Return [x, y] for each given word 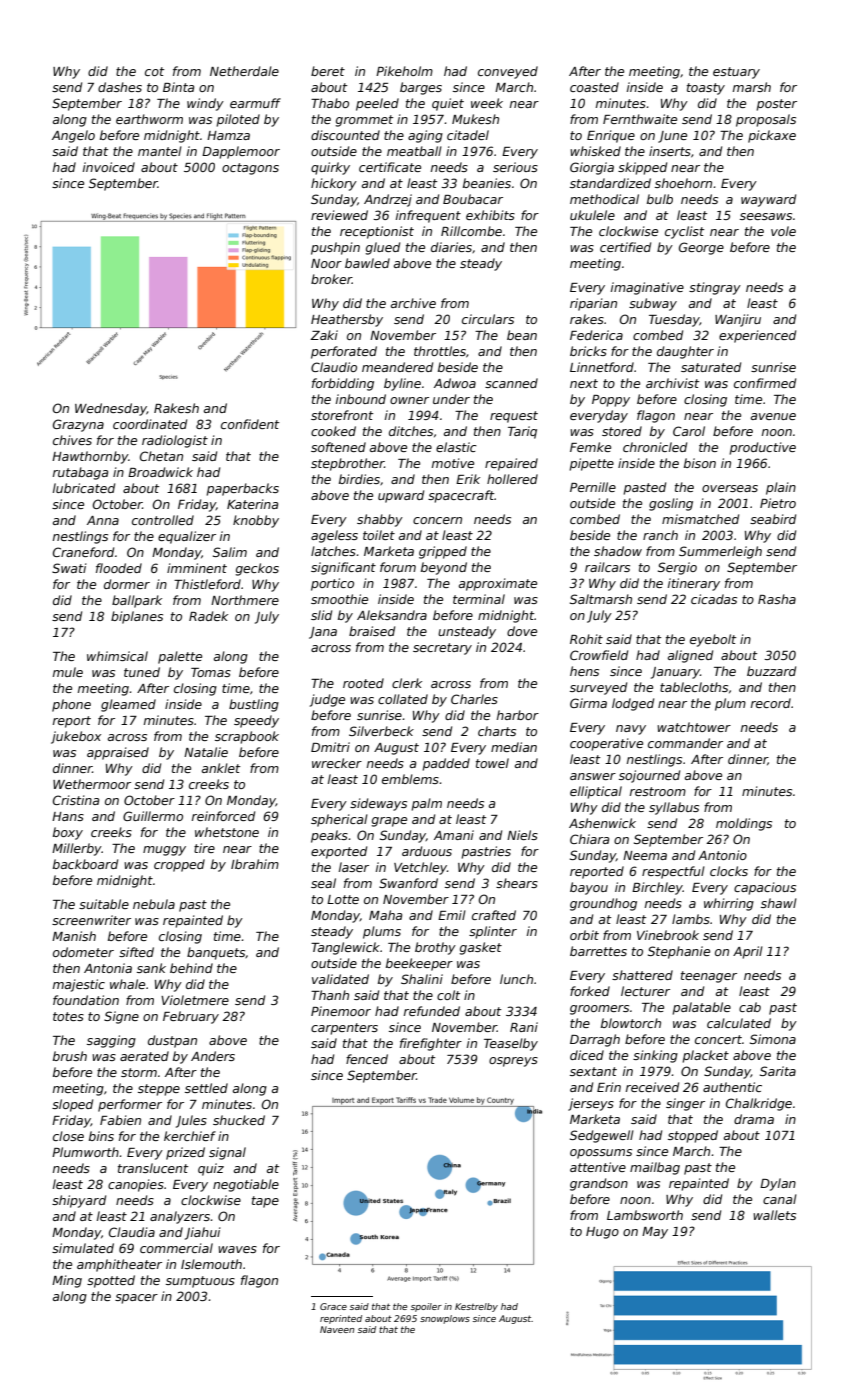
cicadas [714, 599]
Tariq [522, 432]
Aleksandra [392, 615]
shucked [239, 1120]
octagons [250, 169]
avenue [773, 416]
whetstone [227, 832]
